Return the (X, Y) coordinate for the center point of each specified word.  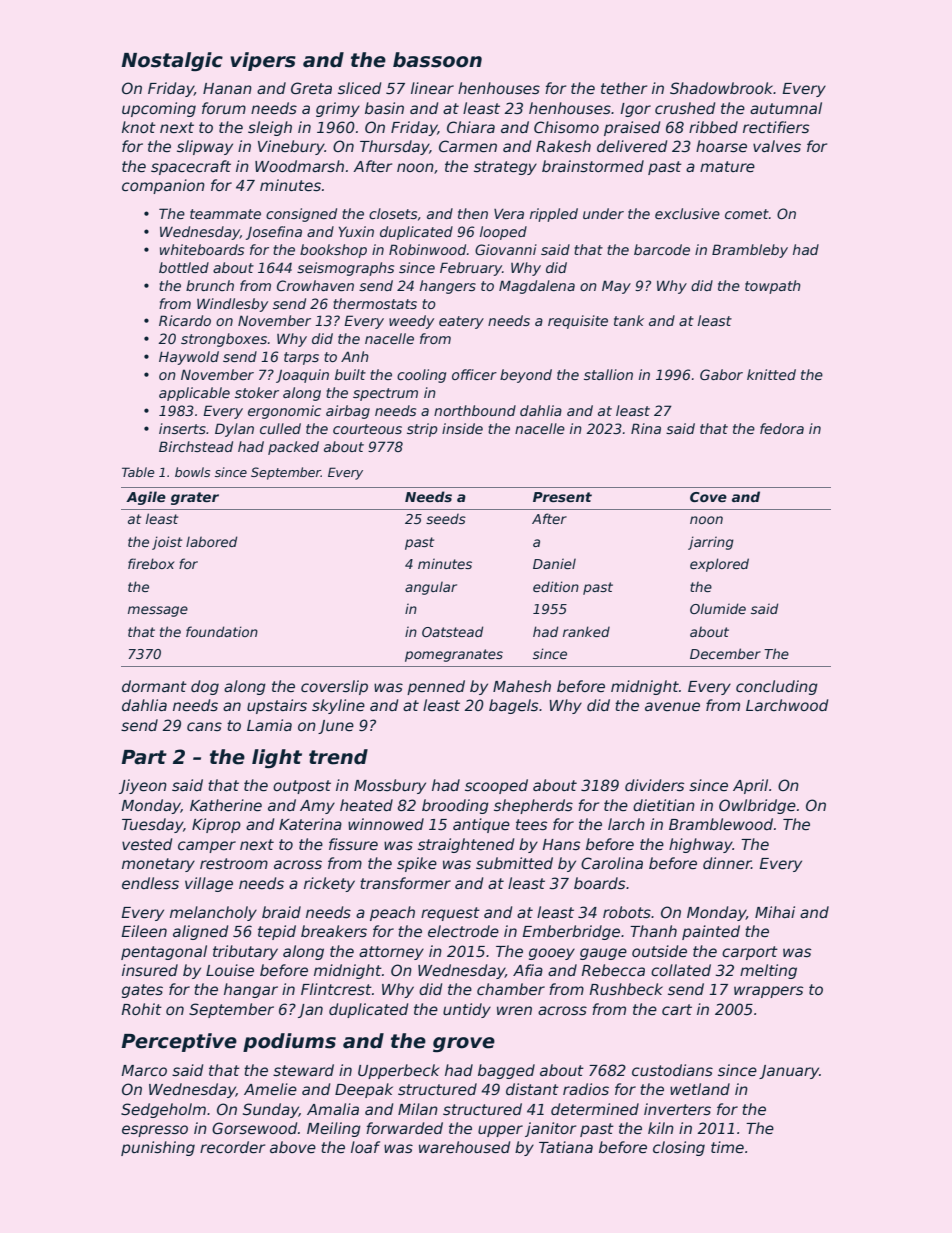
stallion (608, 374)
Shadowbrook (722, 88)
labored (211, 541)
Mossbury (390, 786)
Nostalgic (172, 61)
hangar (251, 990)
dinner (727, 863)
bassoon (437, 60)
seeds (446, 519)
